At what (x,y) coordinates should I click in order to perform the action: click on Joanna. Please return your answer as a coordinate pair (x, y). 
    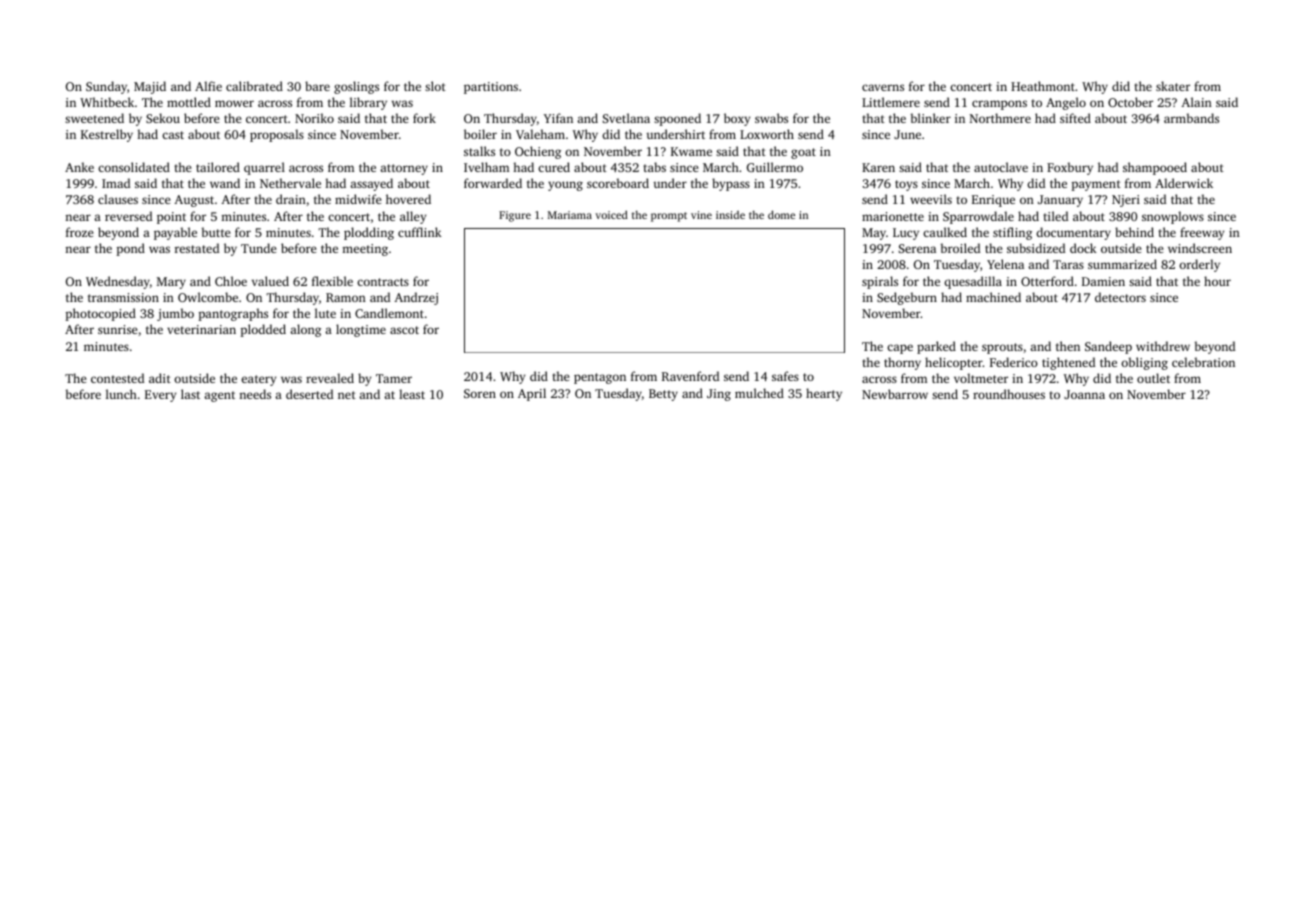
    Looking at the image, I should click on (1084, 394).
